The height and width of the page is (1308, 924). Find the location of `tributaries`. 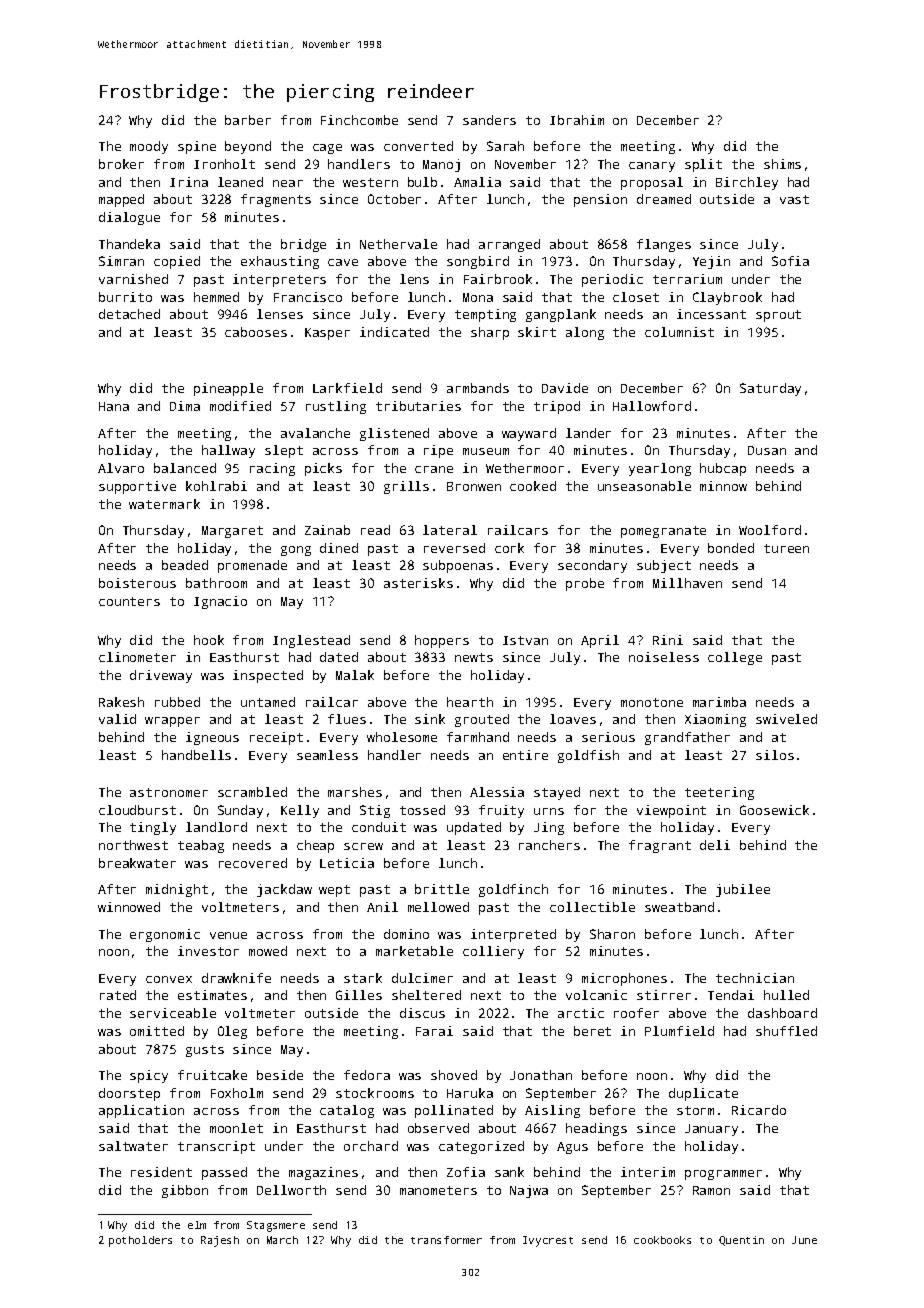

tributaries is located at coordinates (418, 406).
